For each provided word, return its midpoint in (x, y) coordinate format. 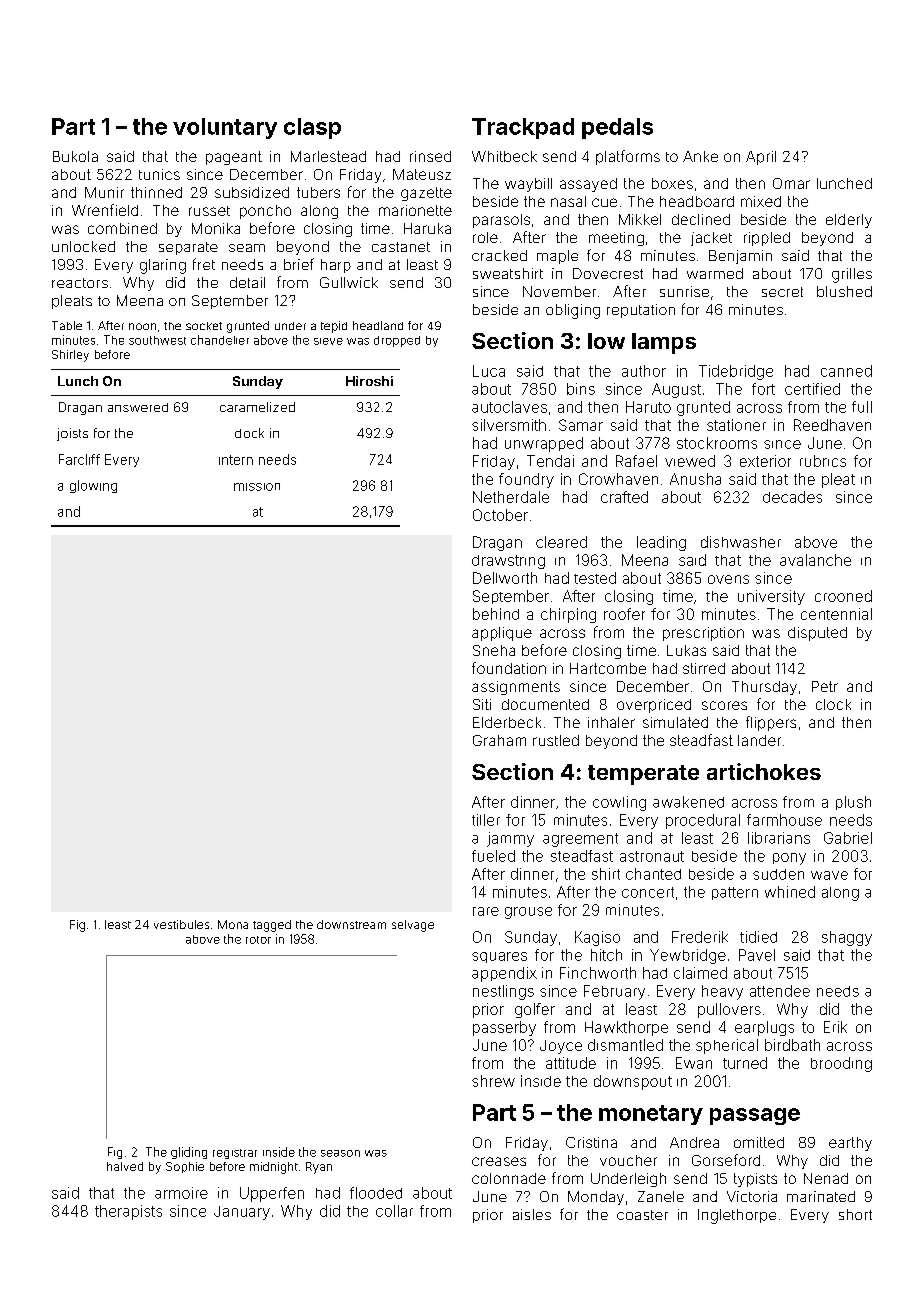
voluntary (225, 128)
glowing (93, 486)
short (855, 1214)
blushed (844, 291)
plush (853, 803)
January (242, 1213)
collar (394, 1211)
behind (496, 614)
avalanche (815, 560)
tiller (486, 820)
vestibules (181, 924)
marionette (415, 210)
